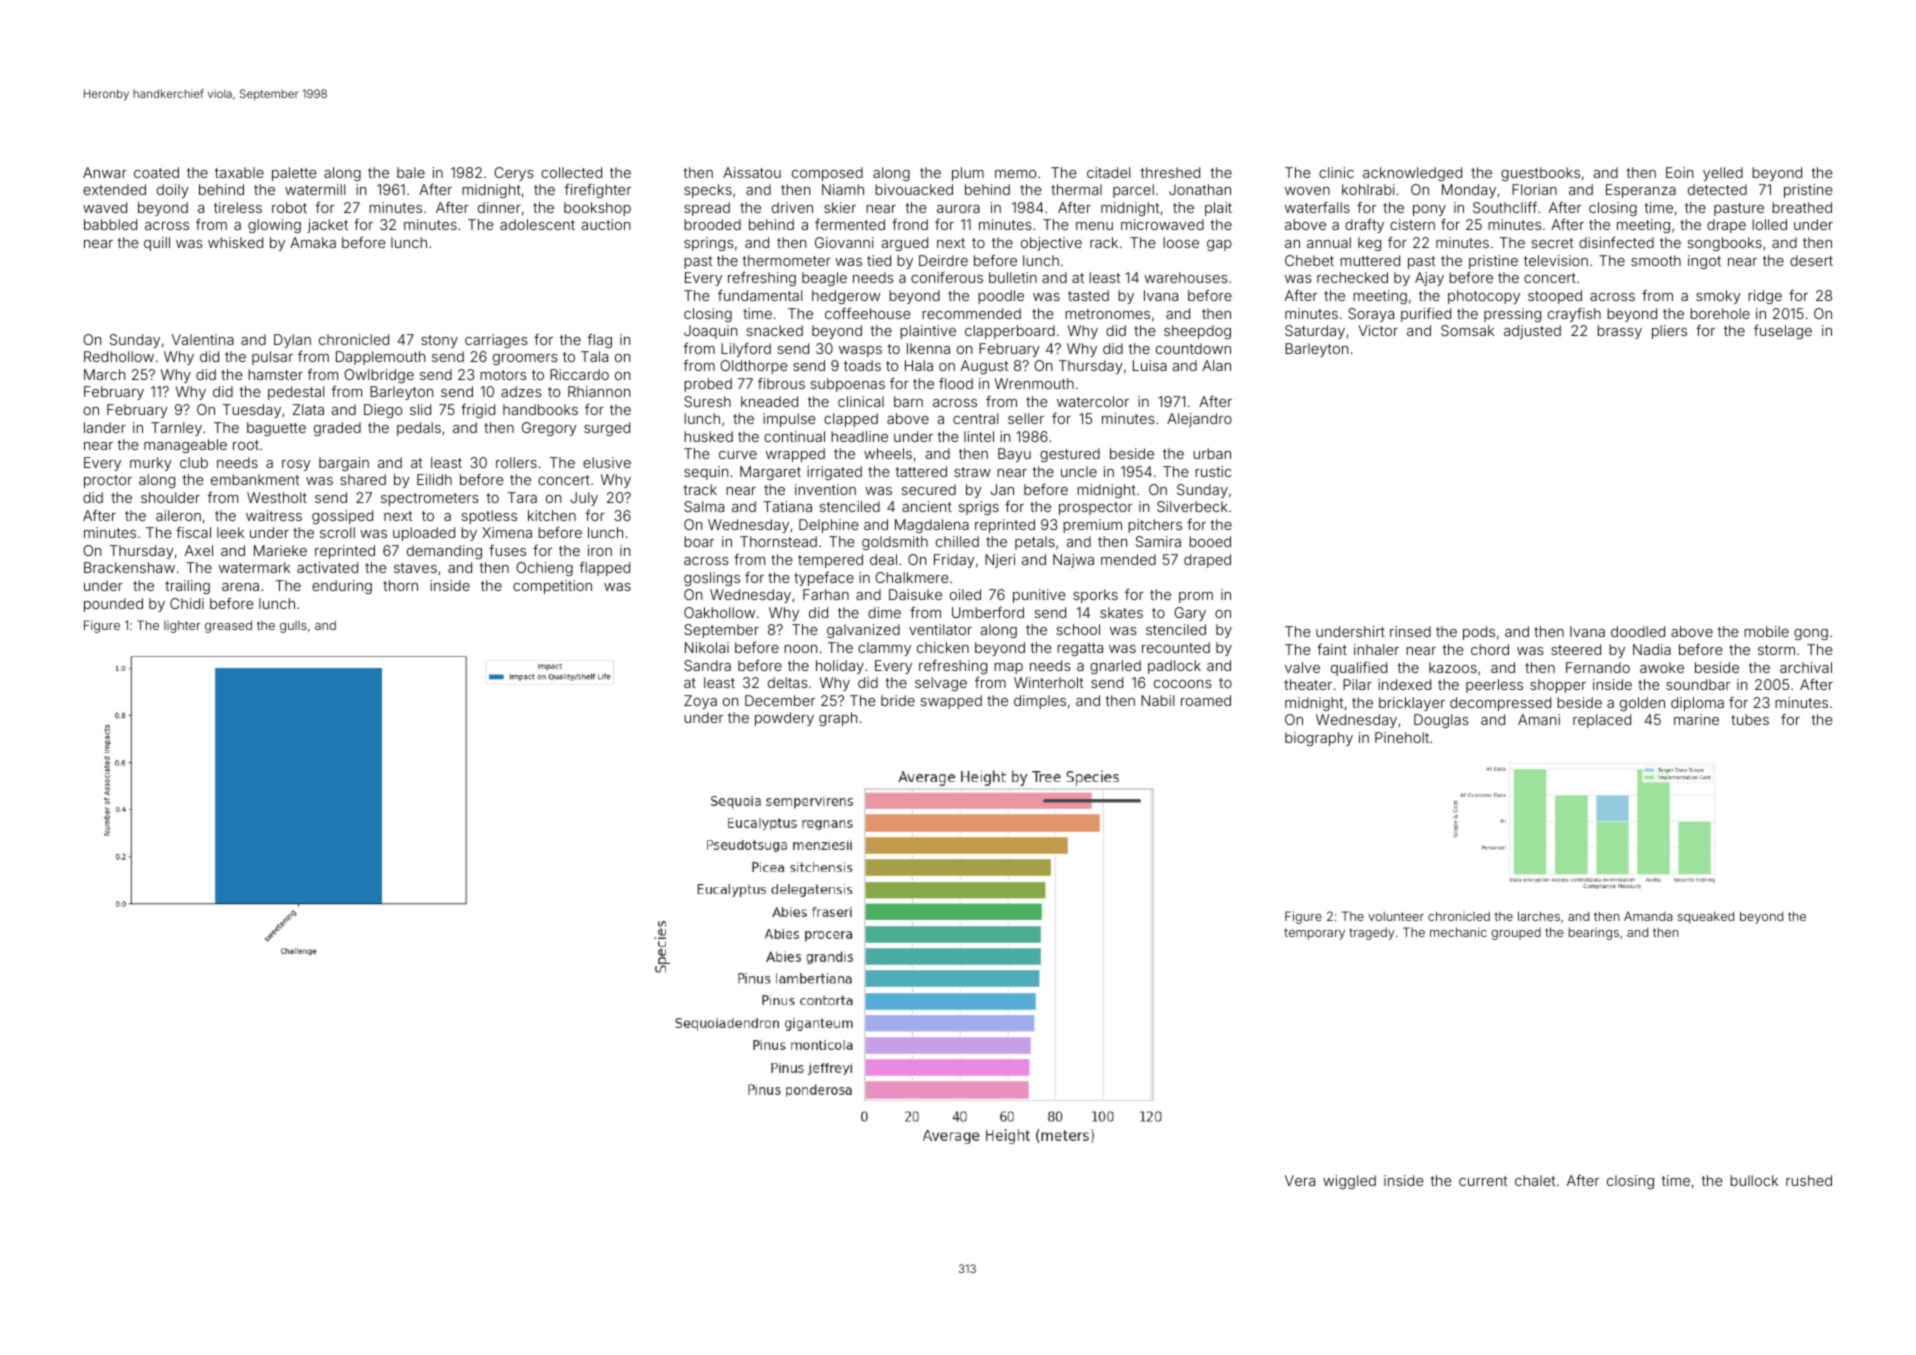 The width and height of the screenshot is (1916, 1355). What do you see at coordinates (704, 506) in the screenshot?
I see `Salma` at bounding box center [704, 506].
